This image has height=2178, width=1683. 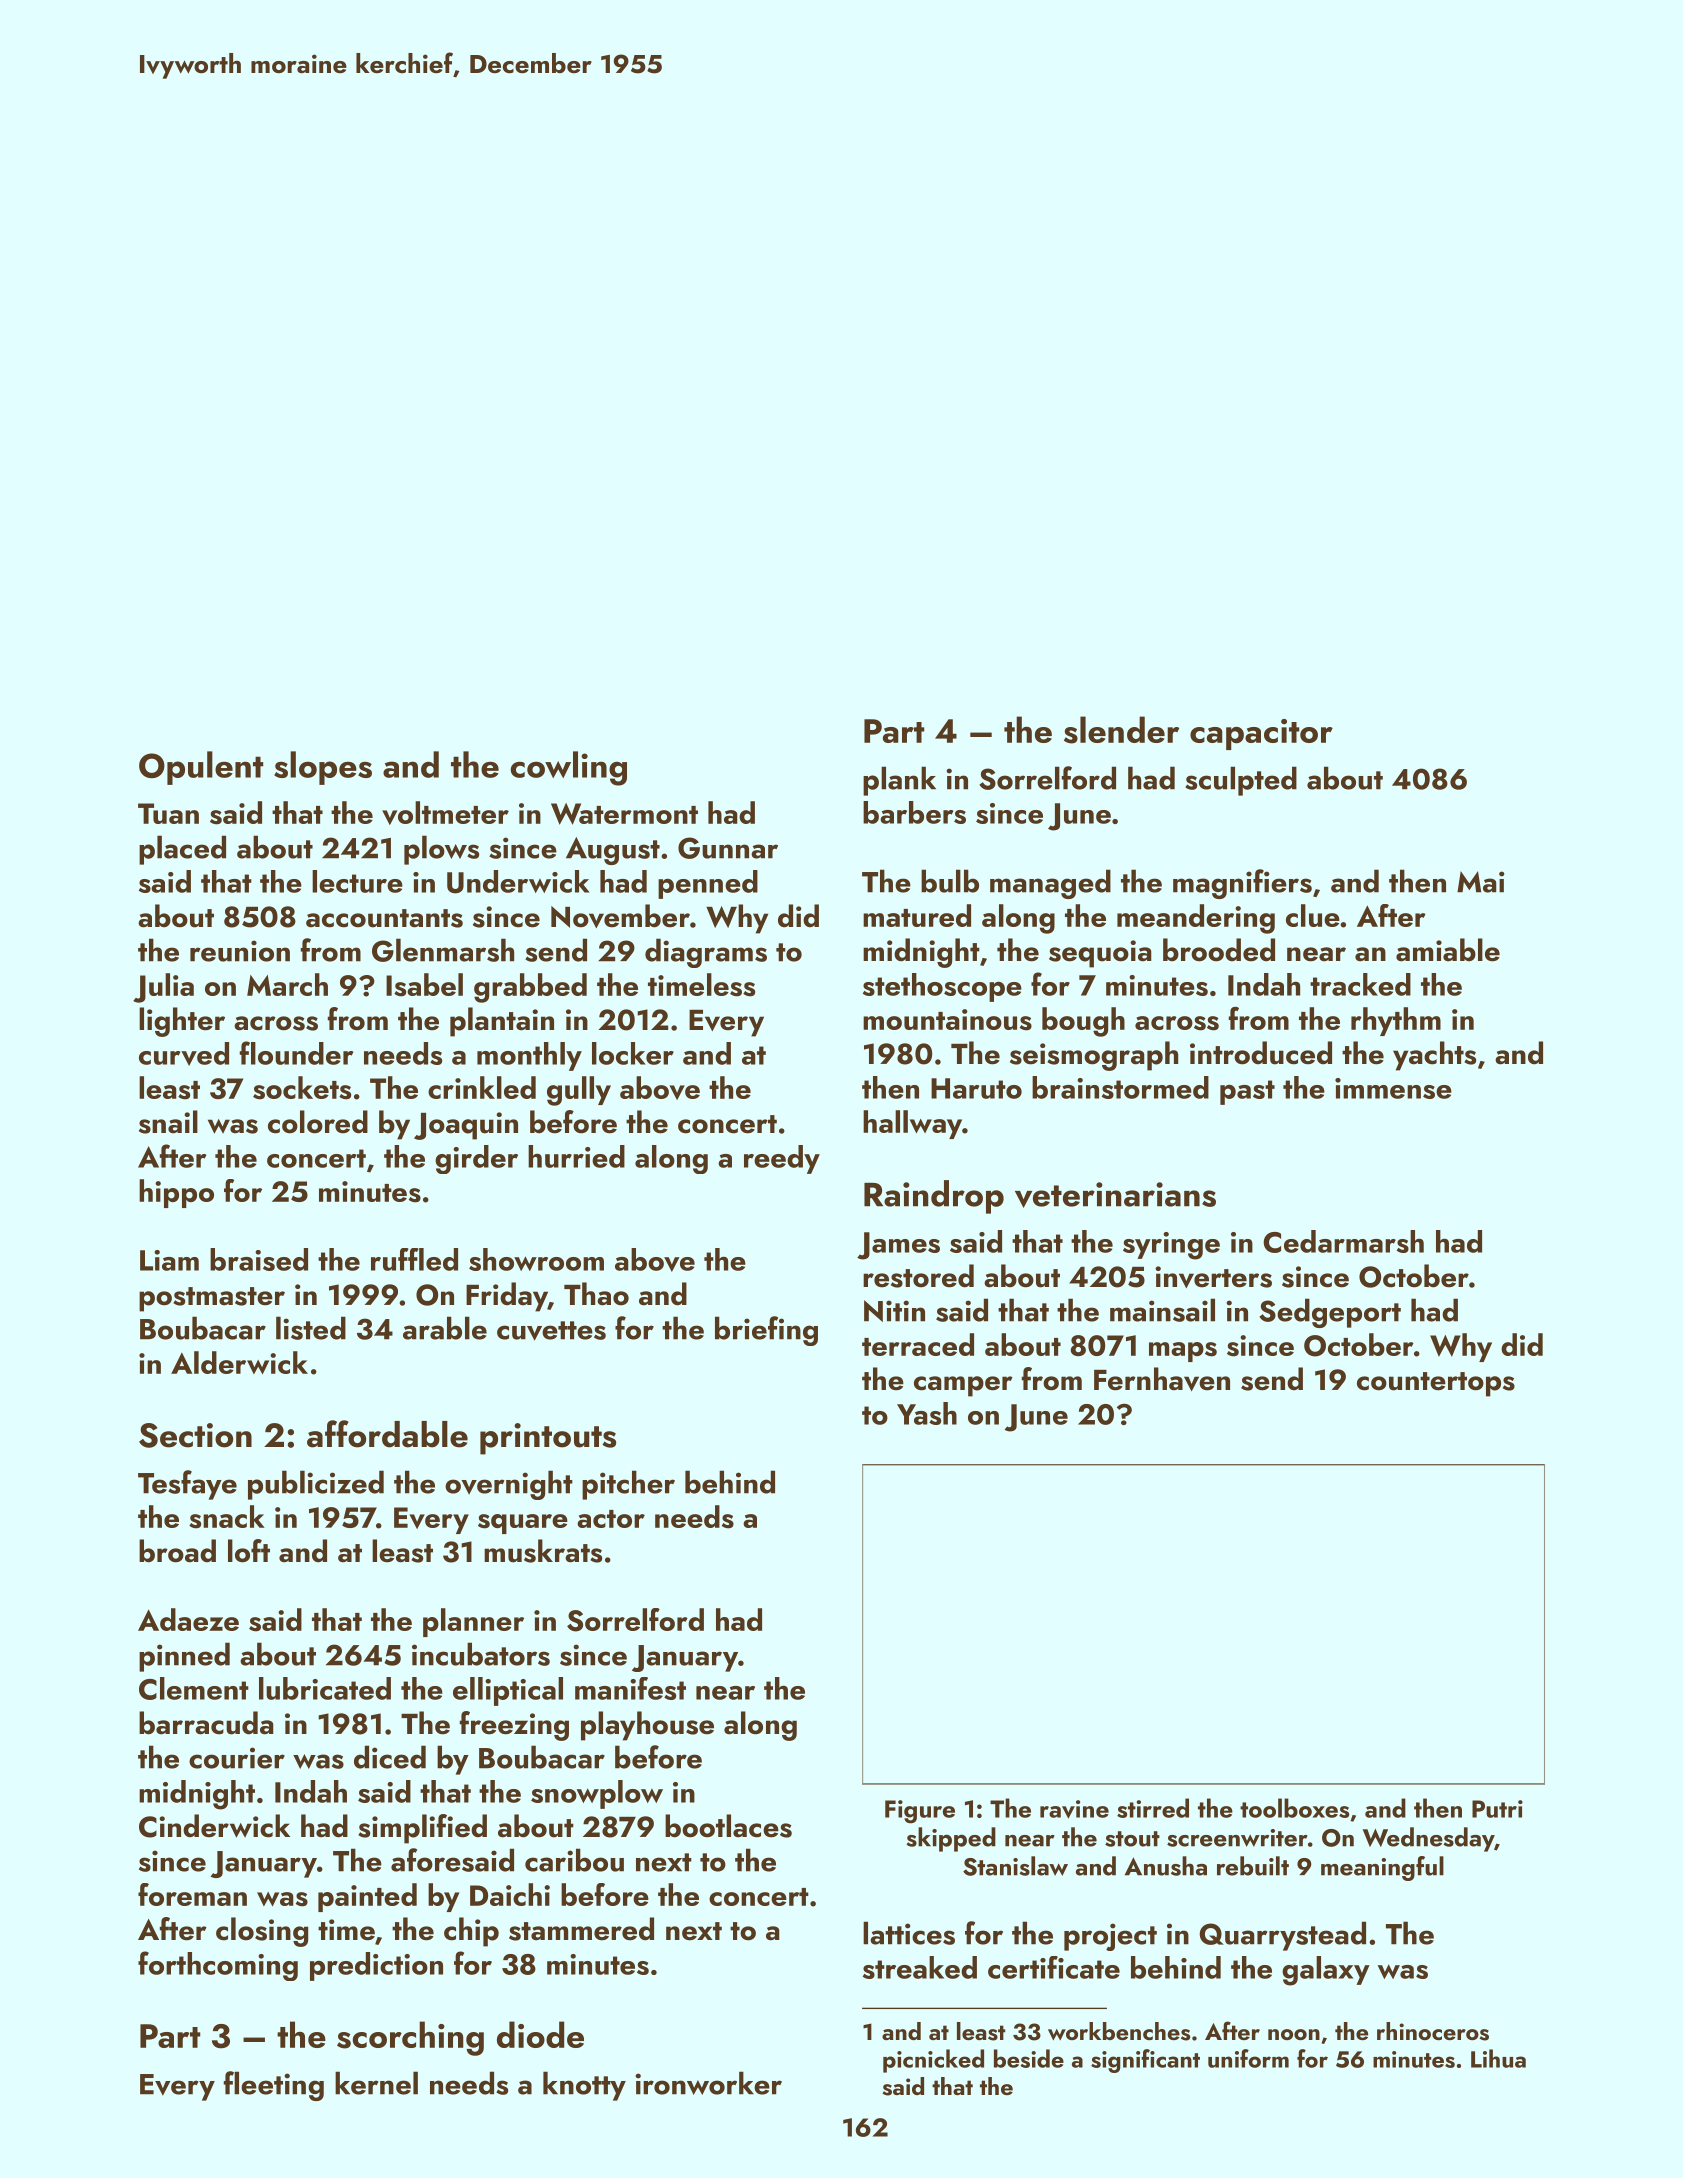 I want to click on toolboxes, so click(x=1294, y=1808).
